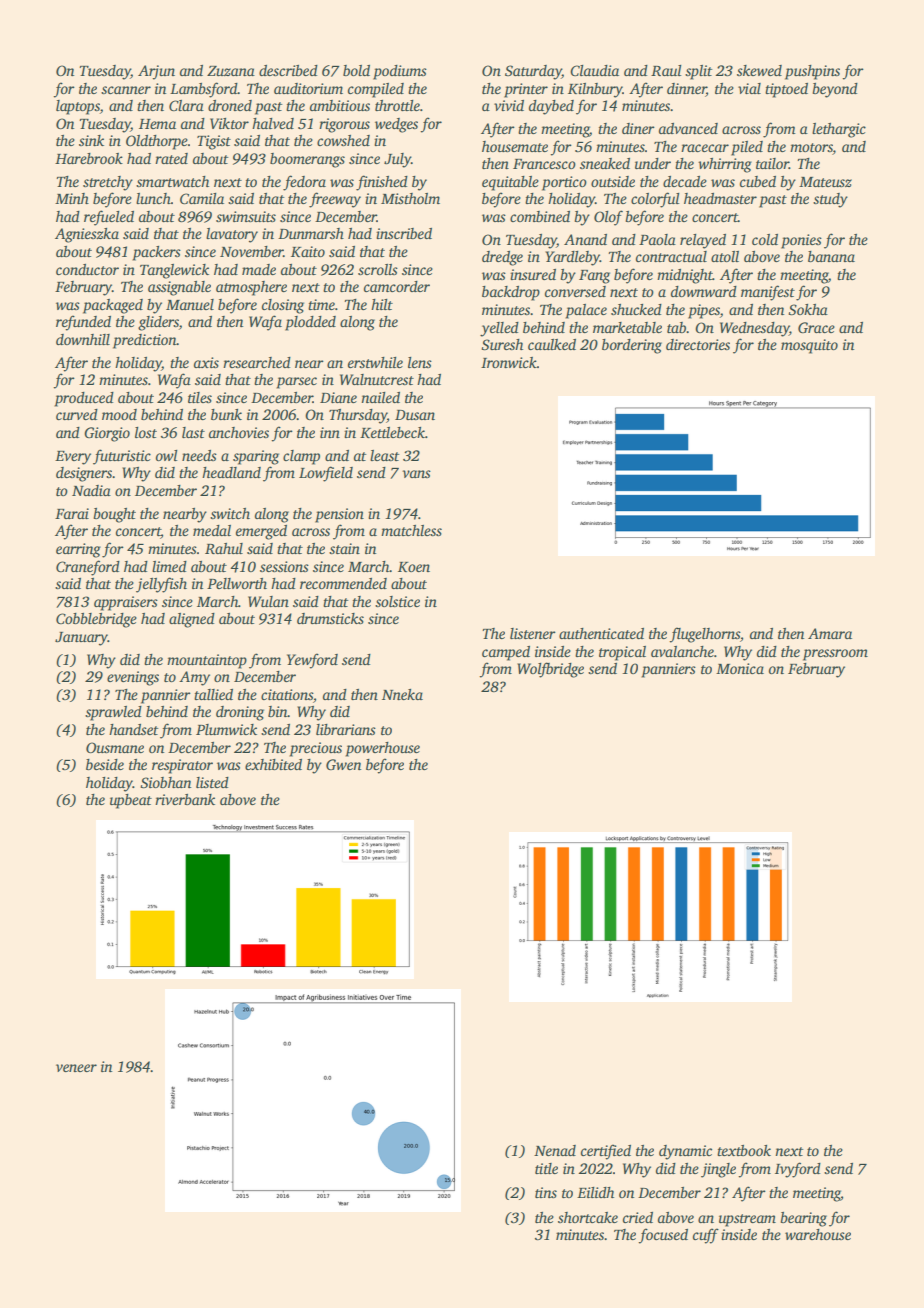 This document has width=924, height=1308. I want to click on dynamic, so click(685, 1152).
